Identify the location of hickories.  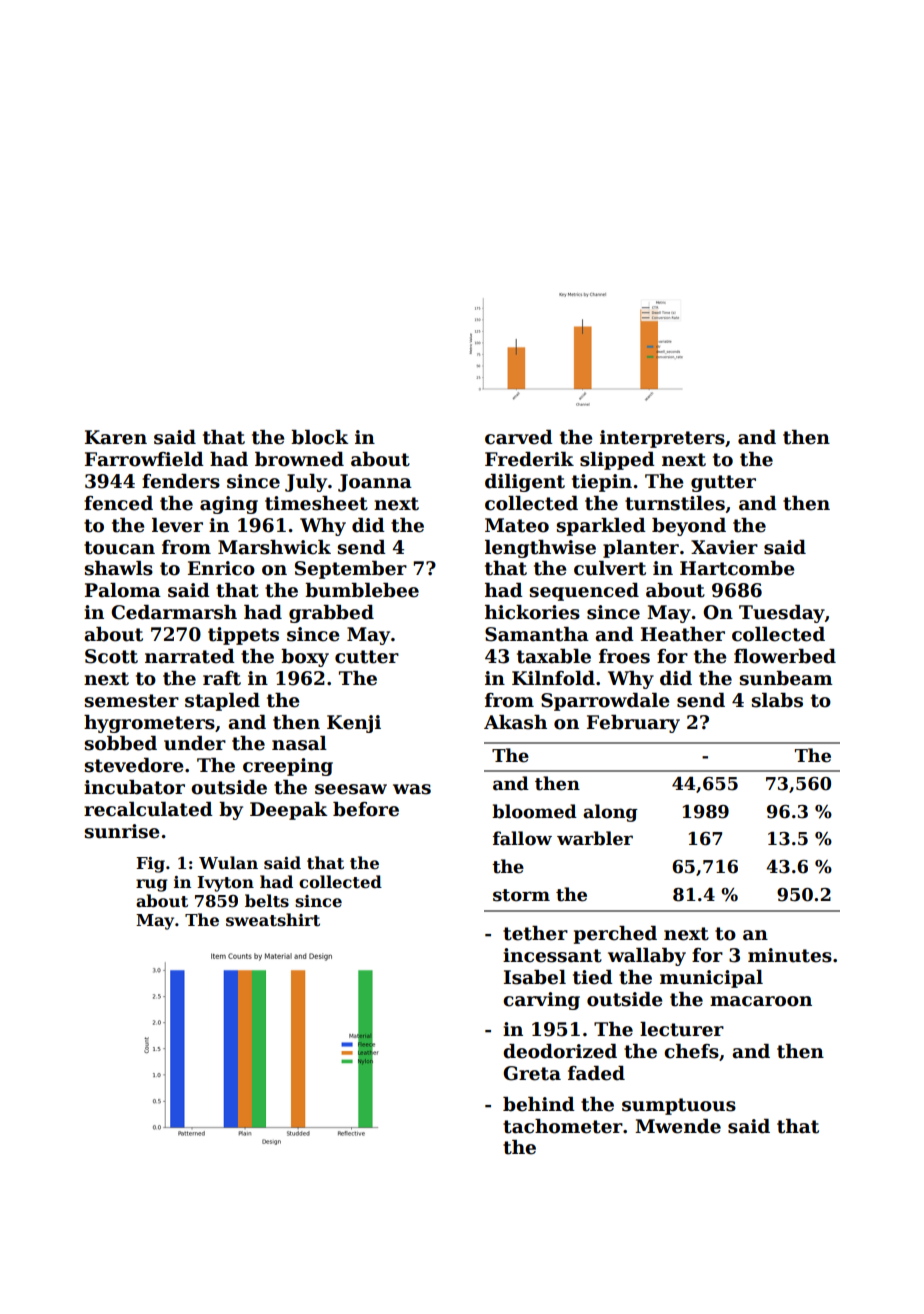
(532, 612).
